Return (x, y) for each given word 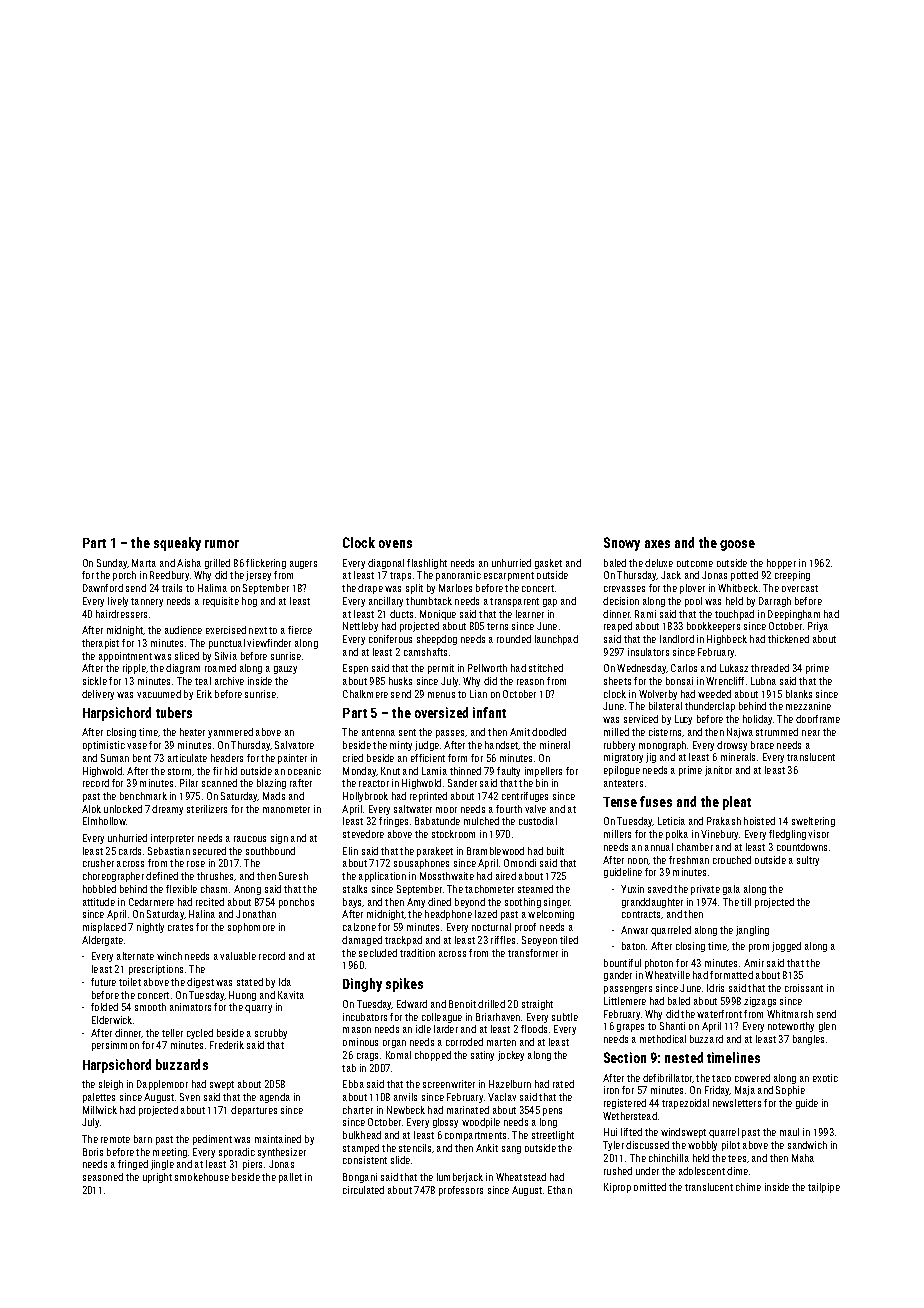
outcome (695, 563)
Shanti (672, 1026)
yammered (230, 733)
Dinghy (362, 985)
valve (535, 809)
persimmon (115, 1046)
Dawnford (103, 588)
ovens (395, 544)
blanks (799, 694)
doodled (549, 732)
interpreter (172, 839)
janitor (718, 771)
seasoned (103, 1177)
